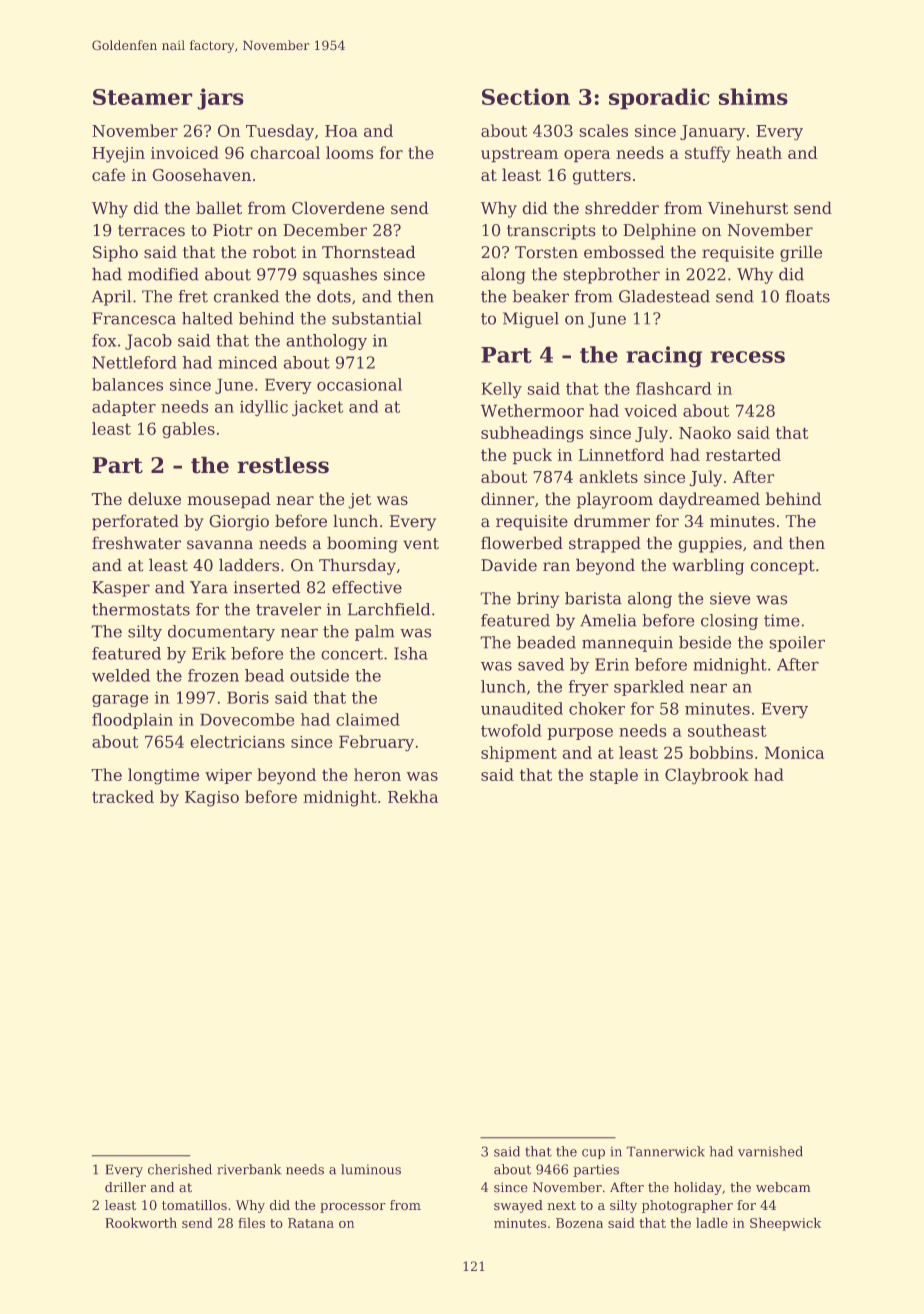 The image size is (924, 1314). Describe the element at coordinates (673, 388) in the document. I see `flashcard` at that location.
